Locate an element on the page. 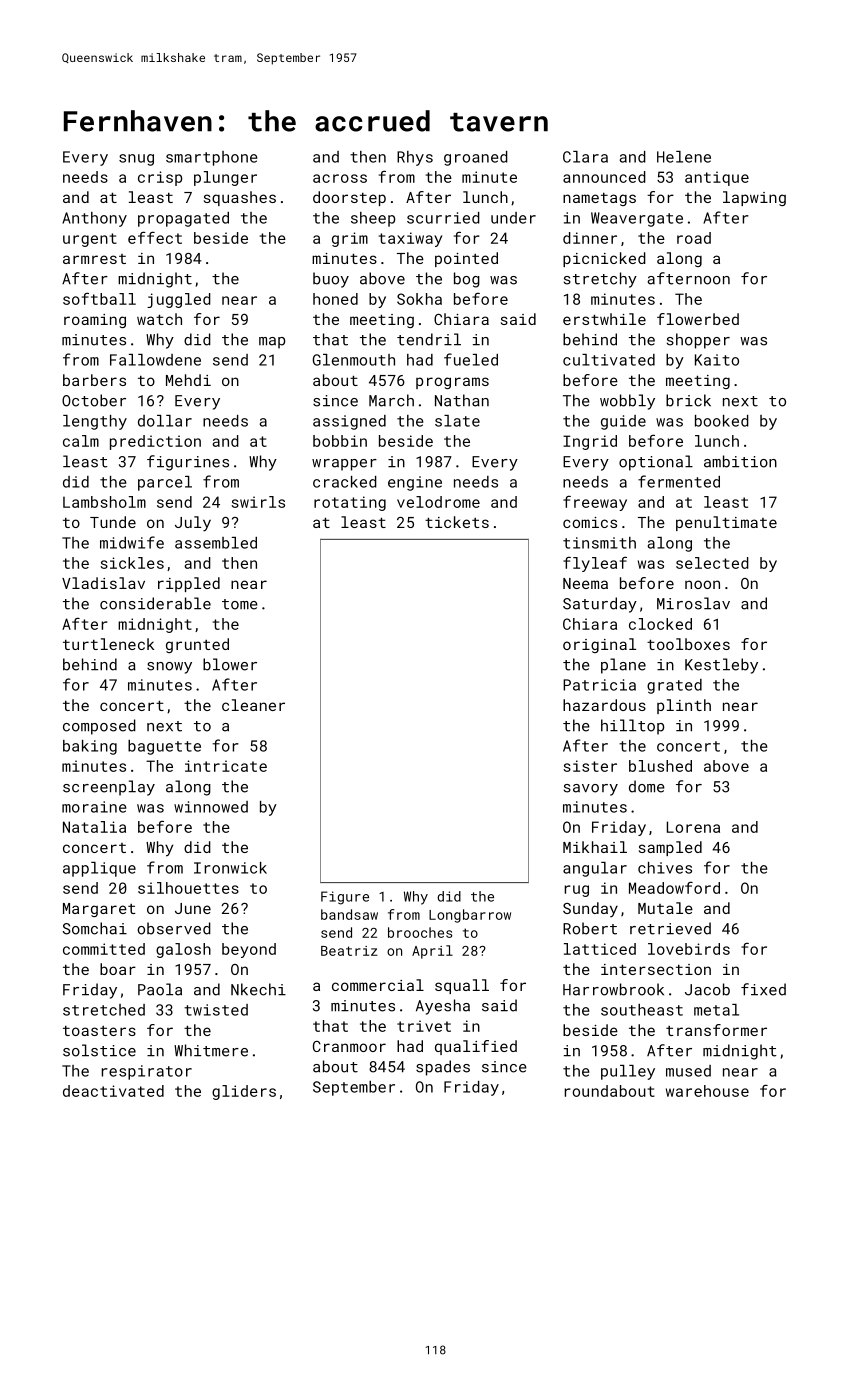 The image size is (849, 1400). twisted is located at coordinates (216, 1010).
